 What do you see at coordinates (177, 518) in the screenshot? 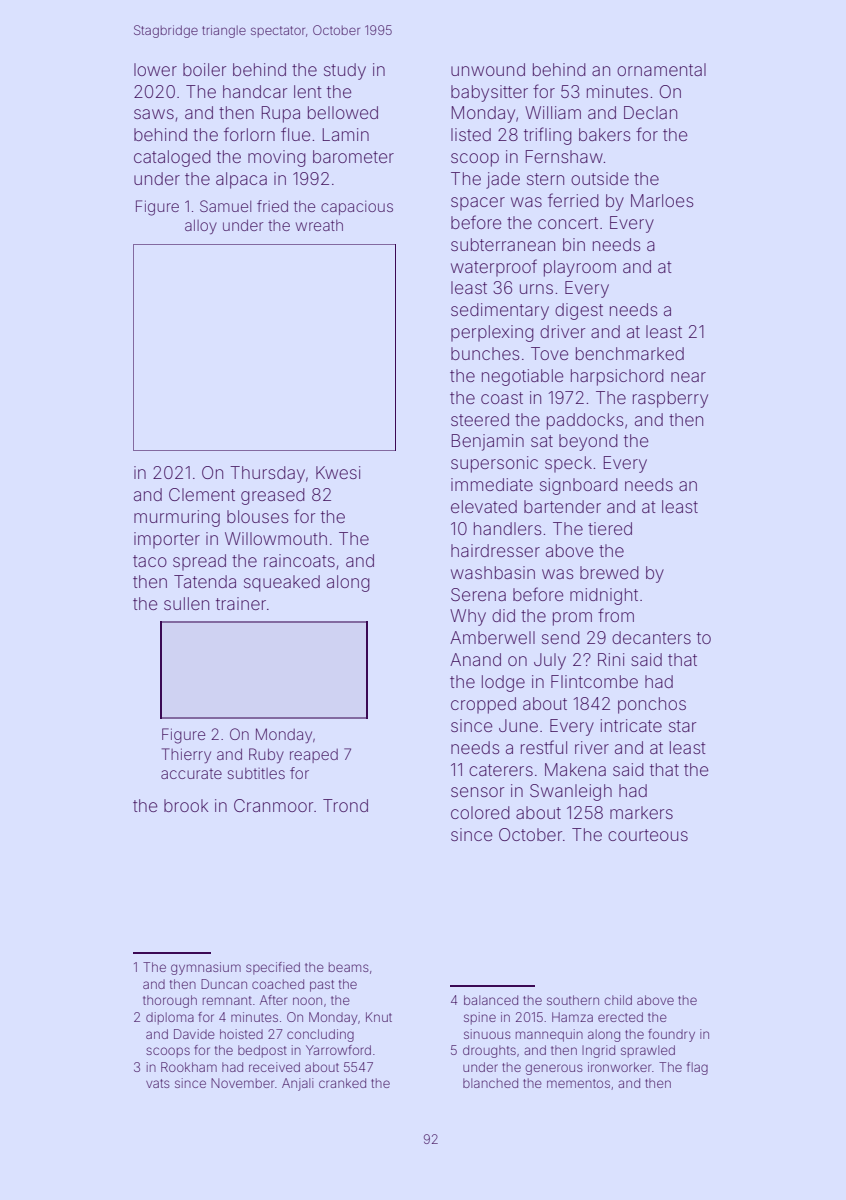
I see `murmuring` at bounding box center [177, 518].
